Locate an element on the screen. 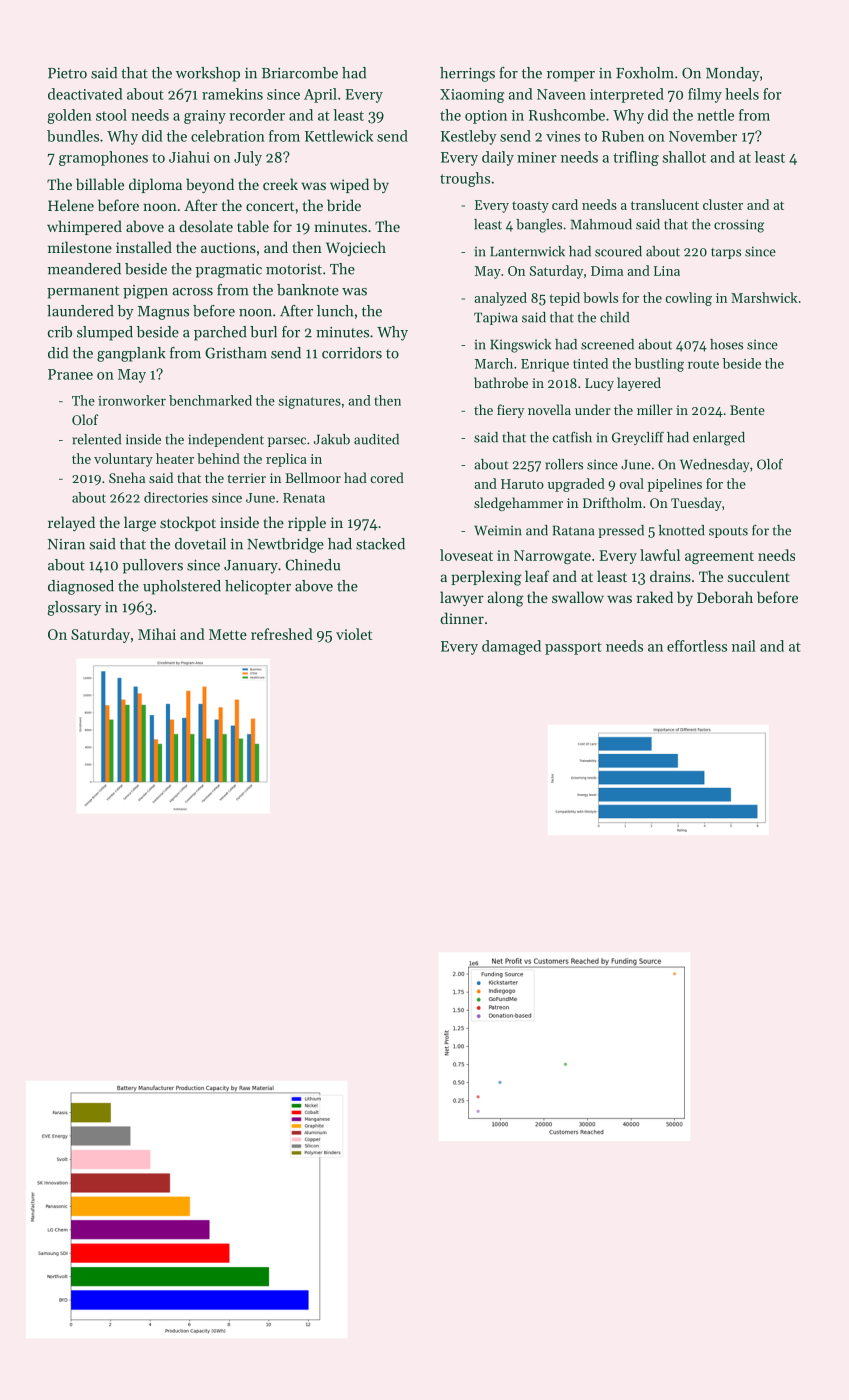  refreshed is located at coordinates (282, 634).
